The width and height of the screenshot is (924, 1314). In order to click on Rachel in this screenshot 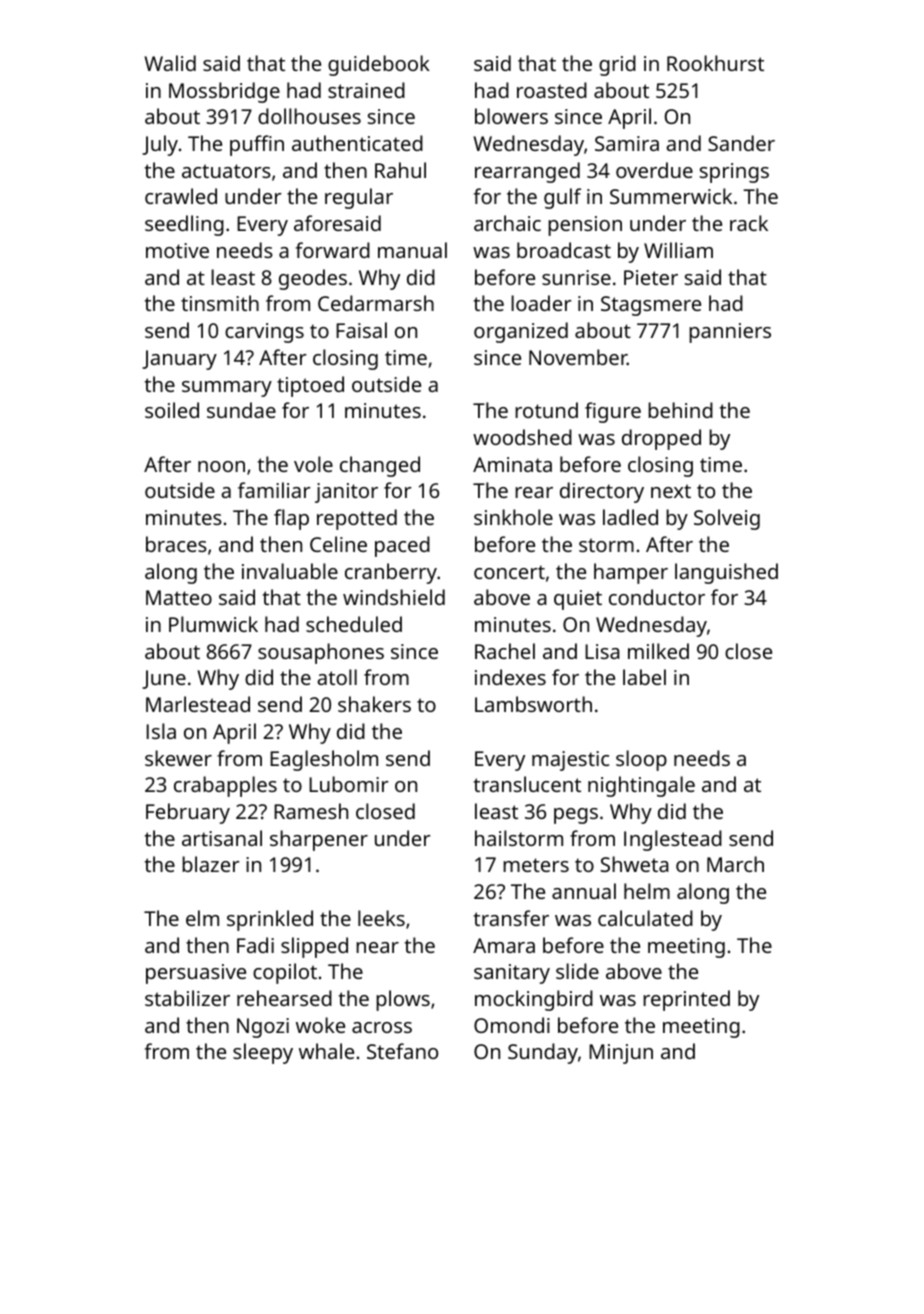, I will do `click(505, 651)`.
